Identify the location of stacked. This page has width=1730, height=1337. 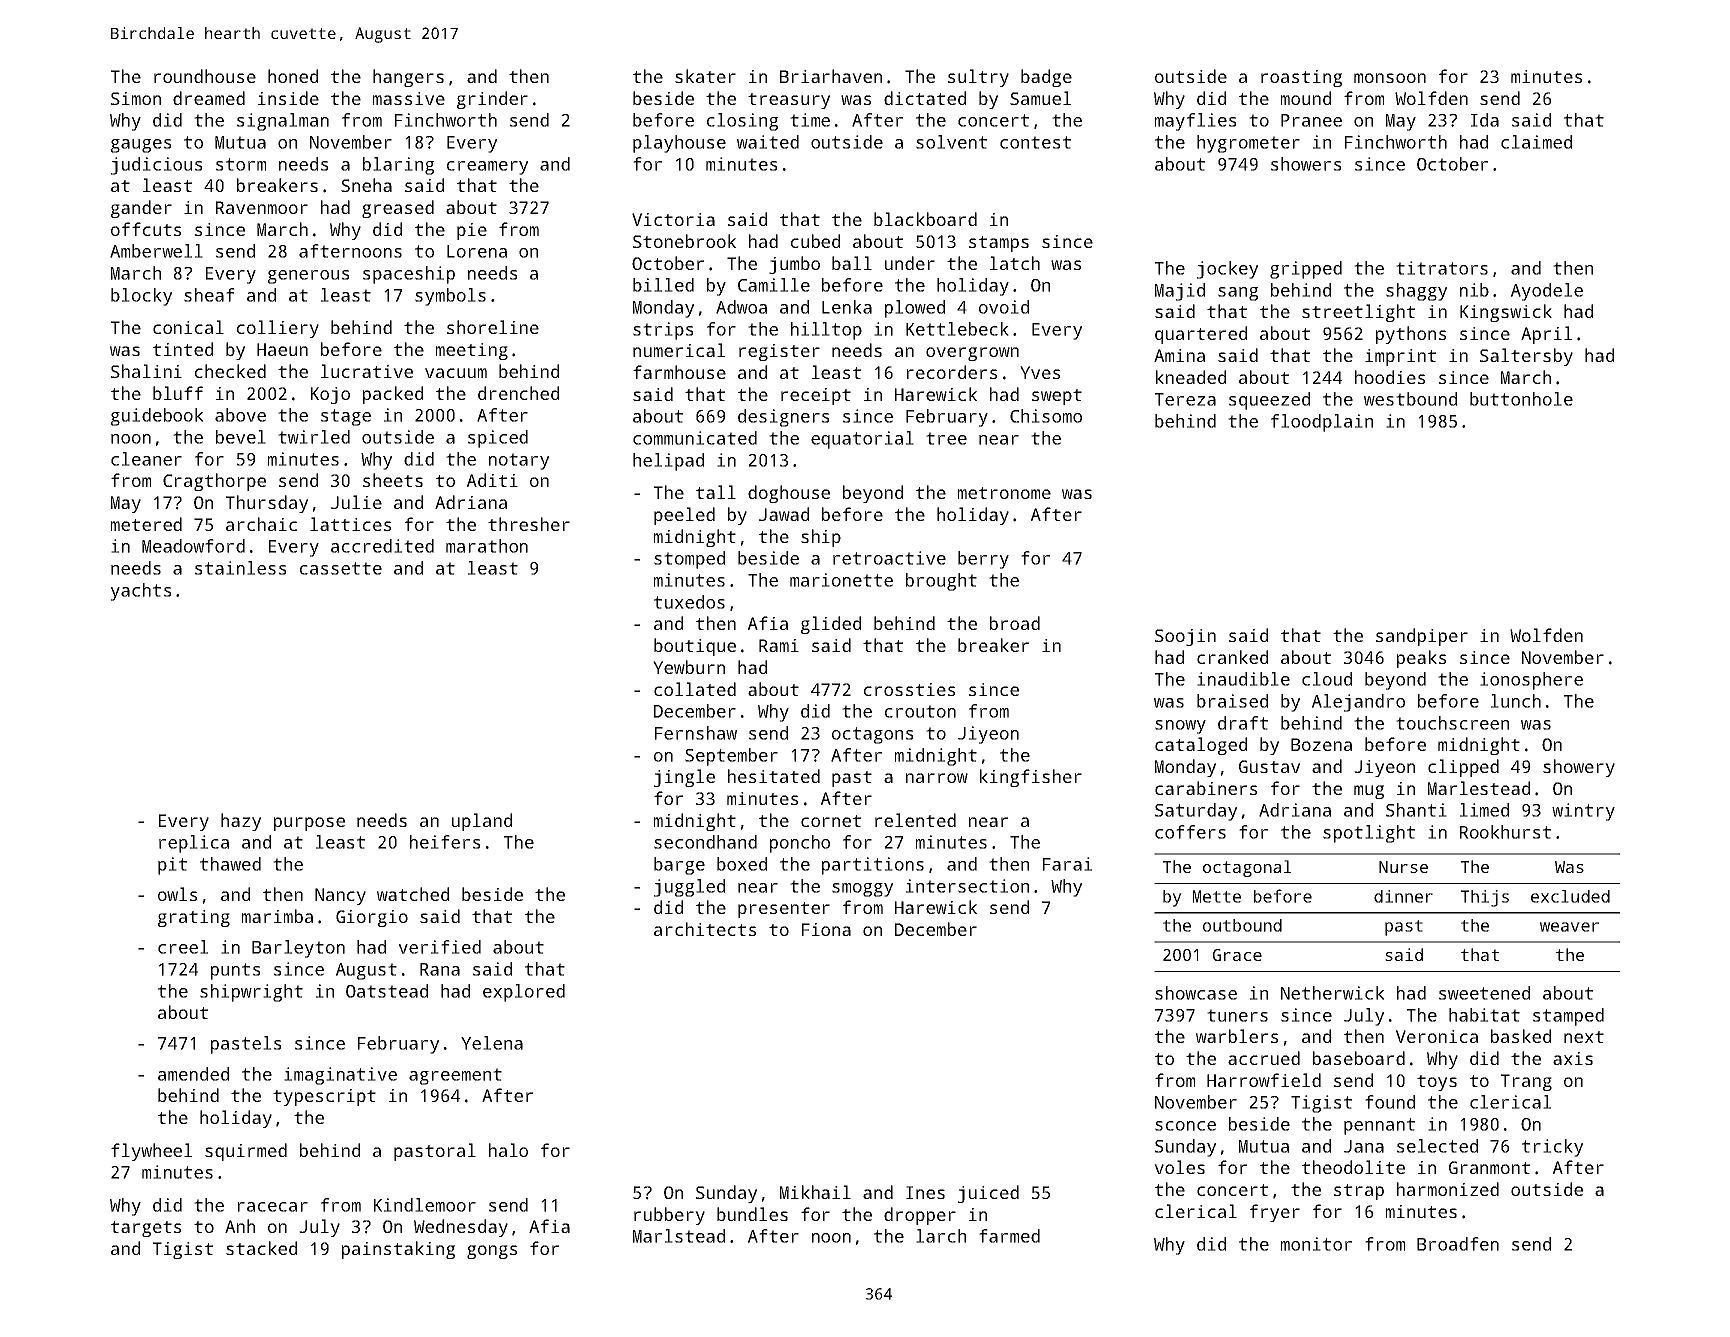
(261, 1248).
